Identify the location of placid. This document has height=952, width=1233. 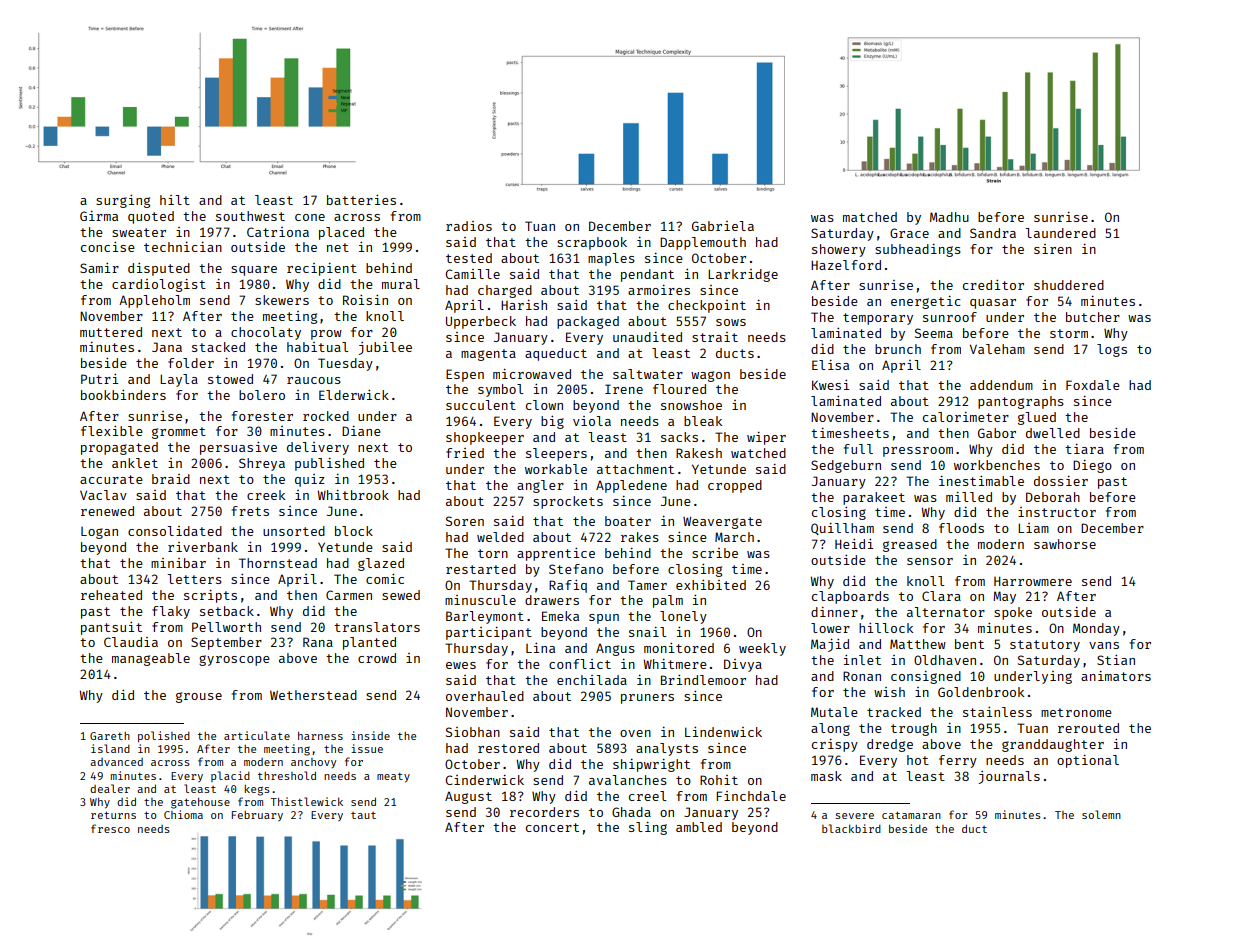
(230, 776).
